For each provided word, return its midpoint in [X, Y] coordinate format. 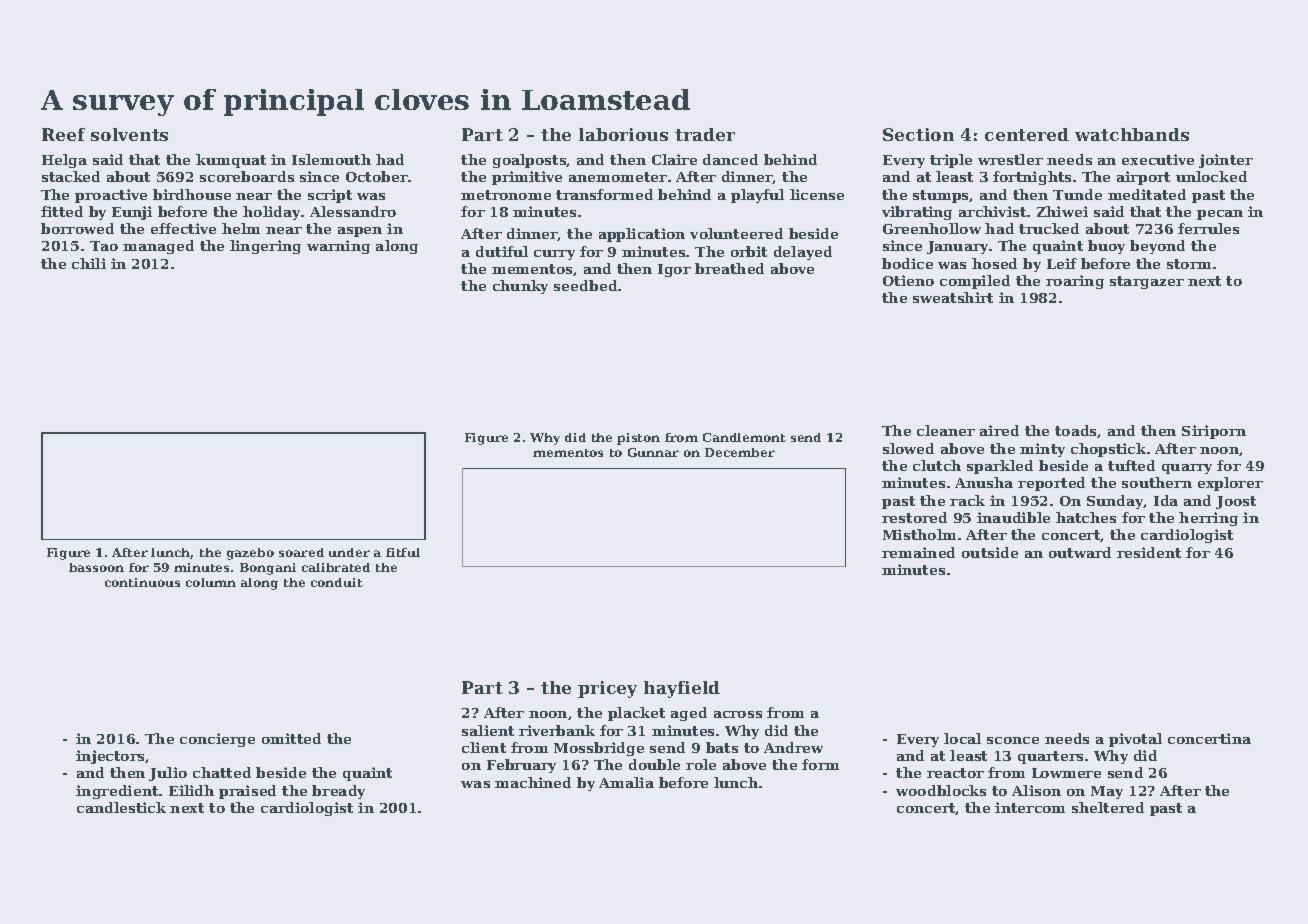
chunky [520, 287]
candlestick [121, 807]
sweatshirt [953, 297]
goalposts [530, 161]
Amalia [626, 782]
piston [638, 439]
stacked [71, 176]
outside [990, 552]
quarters [1050, 757]
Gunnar [653, 452]
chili [89, 263]
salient [488, 730]
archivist [992, 211]
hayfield [682, 689]
